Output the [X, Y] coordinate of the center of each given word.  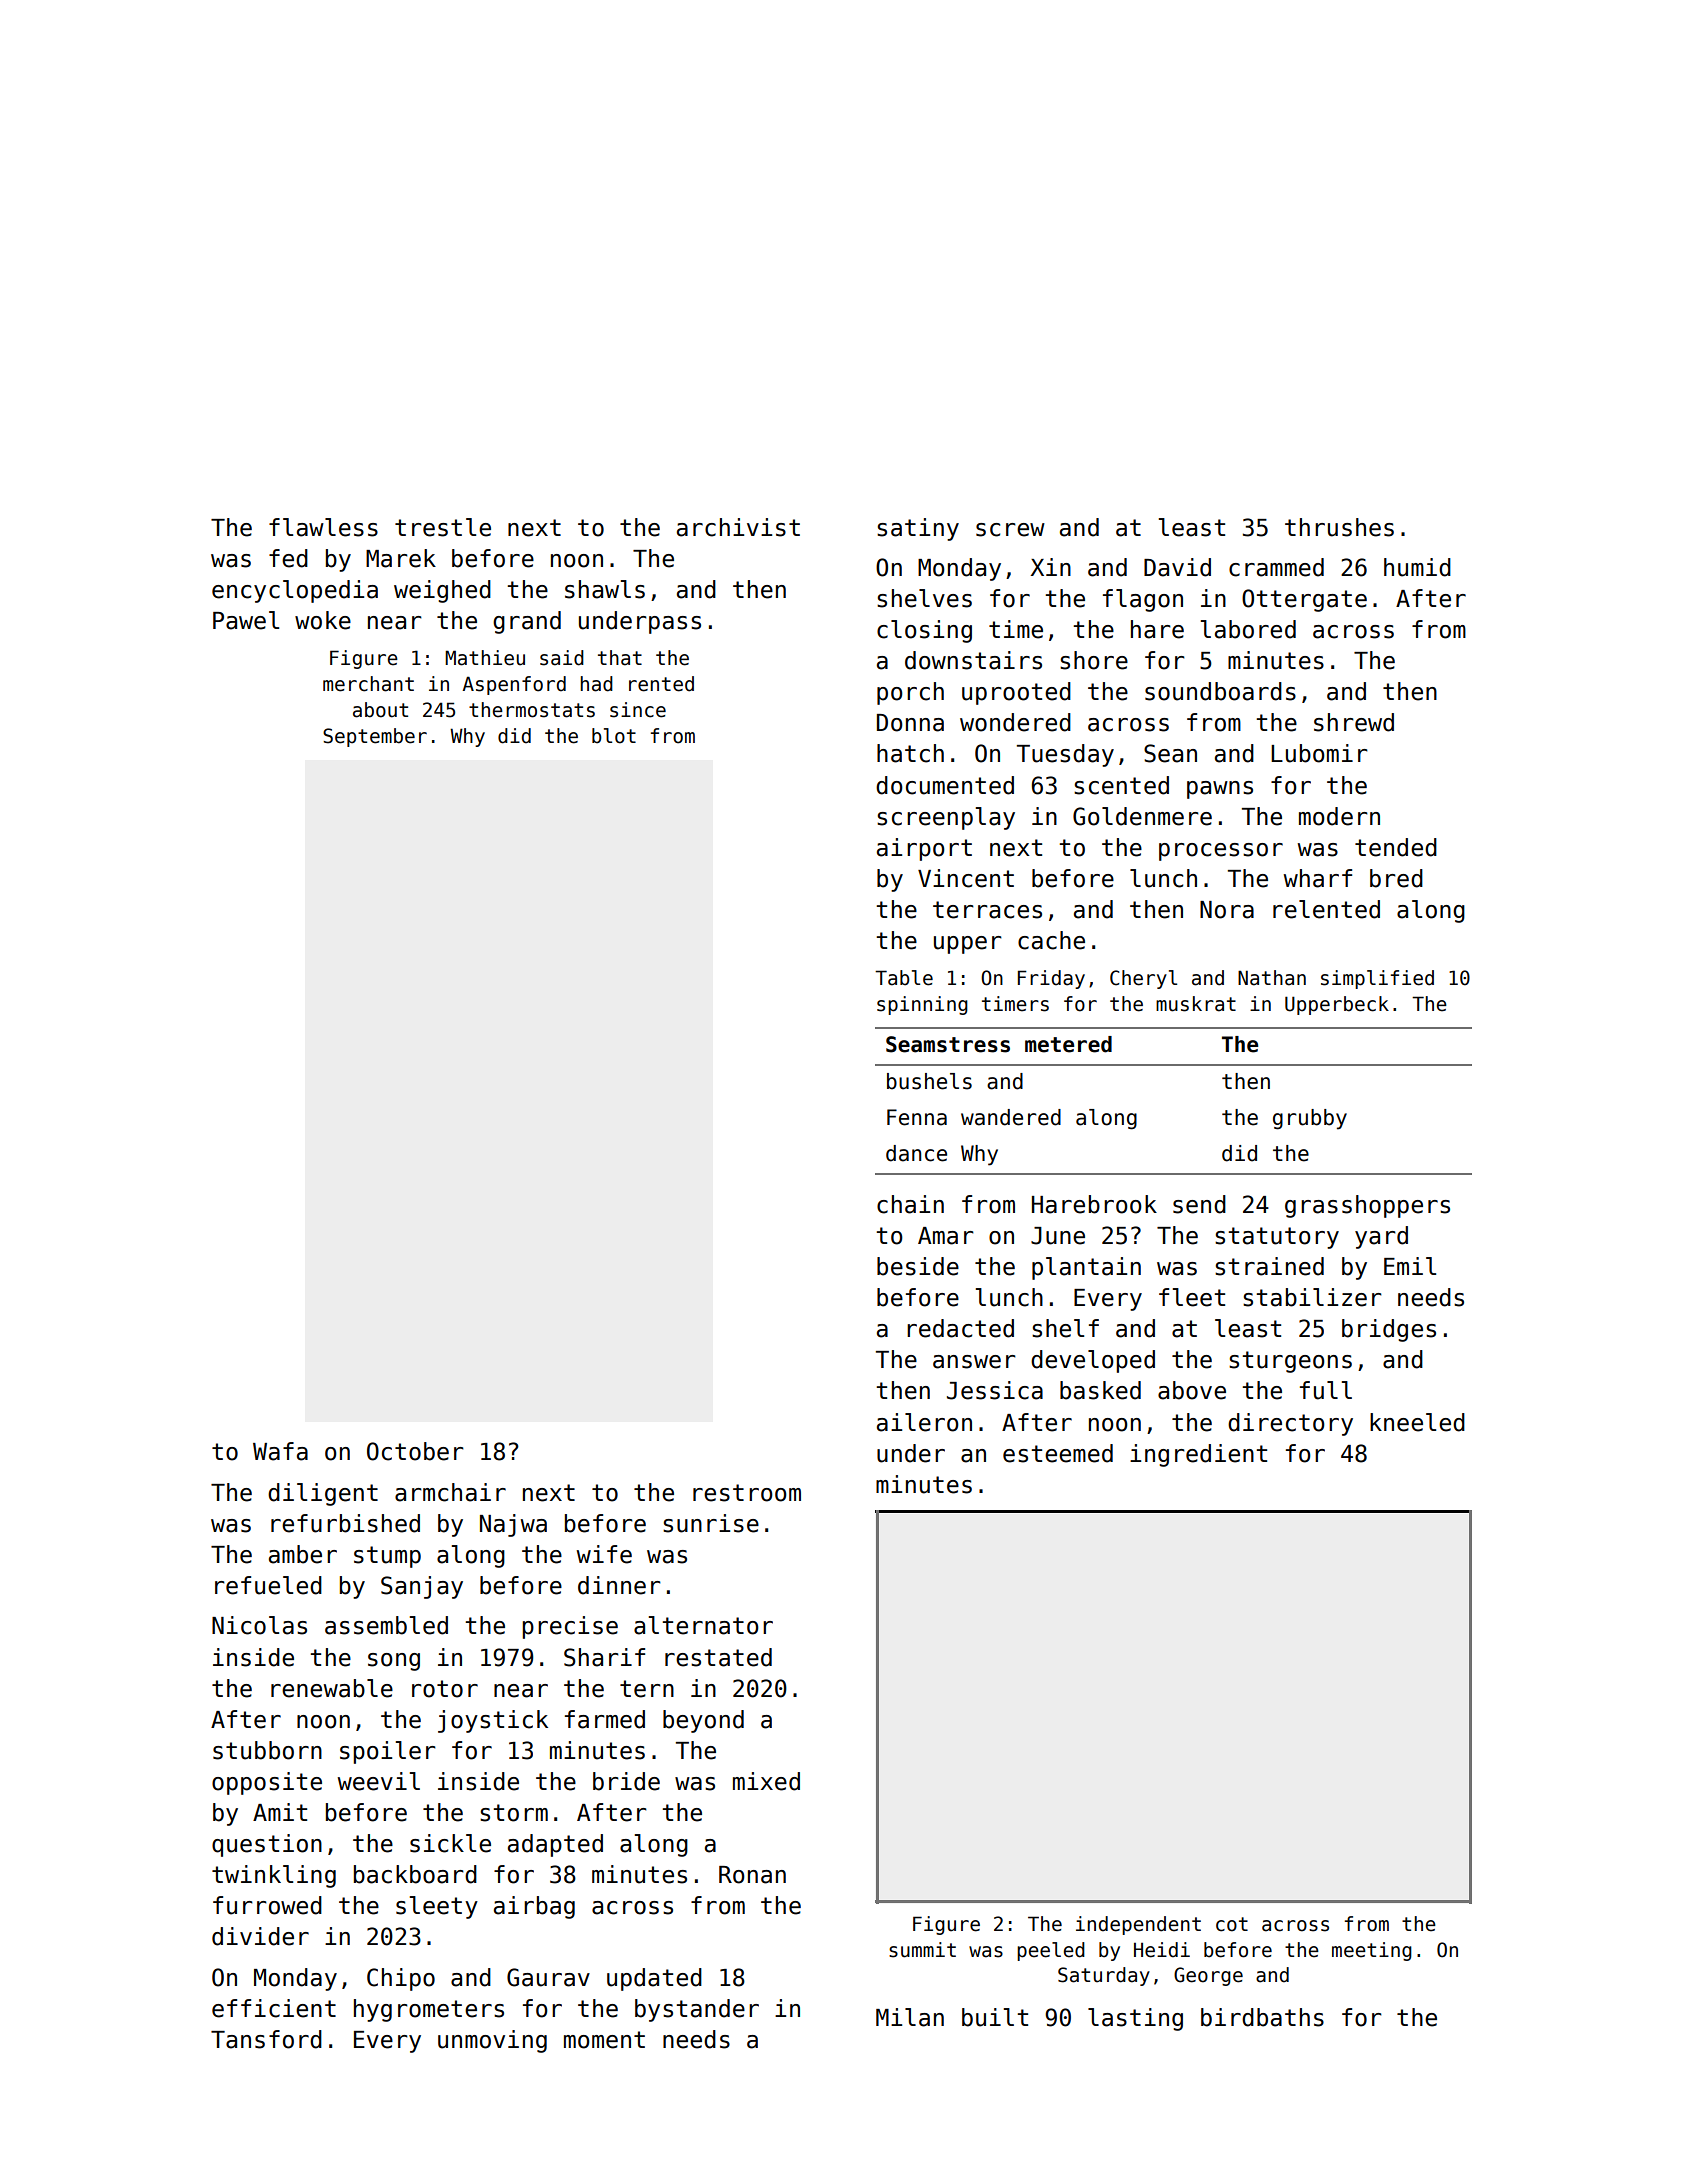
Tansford [266, 2039]
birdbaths [1262, 2017]
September [375, 737]
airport [924, 849]
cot [1232, 1924]
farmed [605, 1719]
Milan [910, 2017]
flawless [323, 527]
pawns [1220, 790]
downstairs [973, 660]
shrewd [1354, 722]
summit [922, 1950]
